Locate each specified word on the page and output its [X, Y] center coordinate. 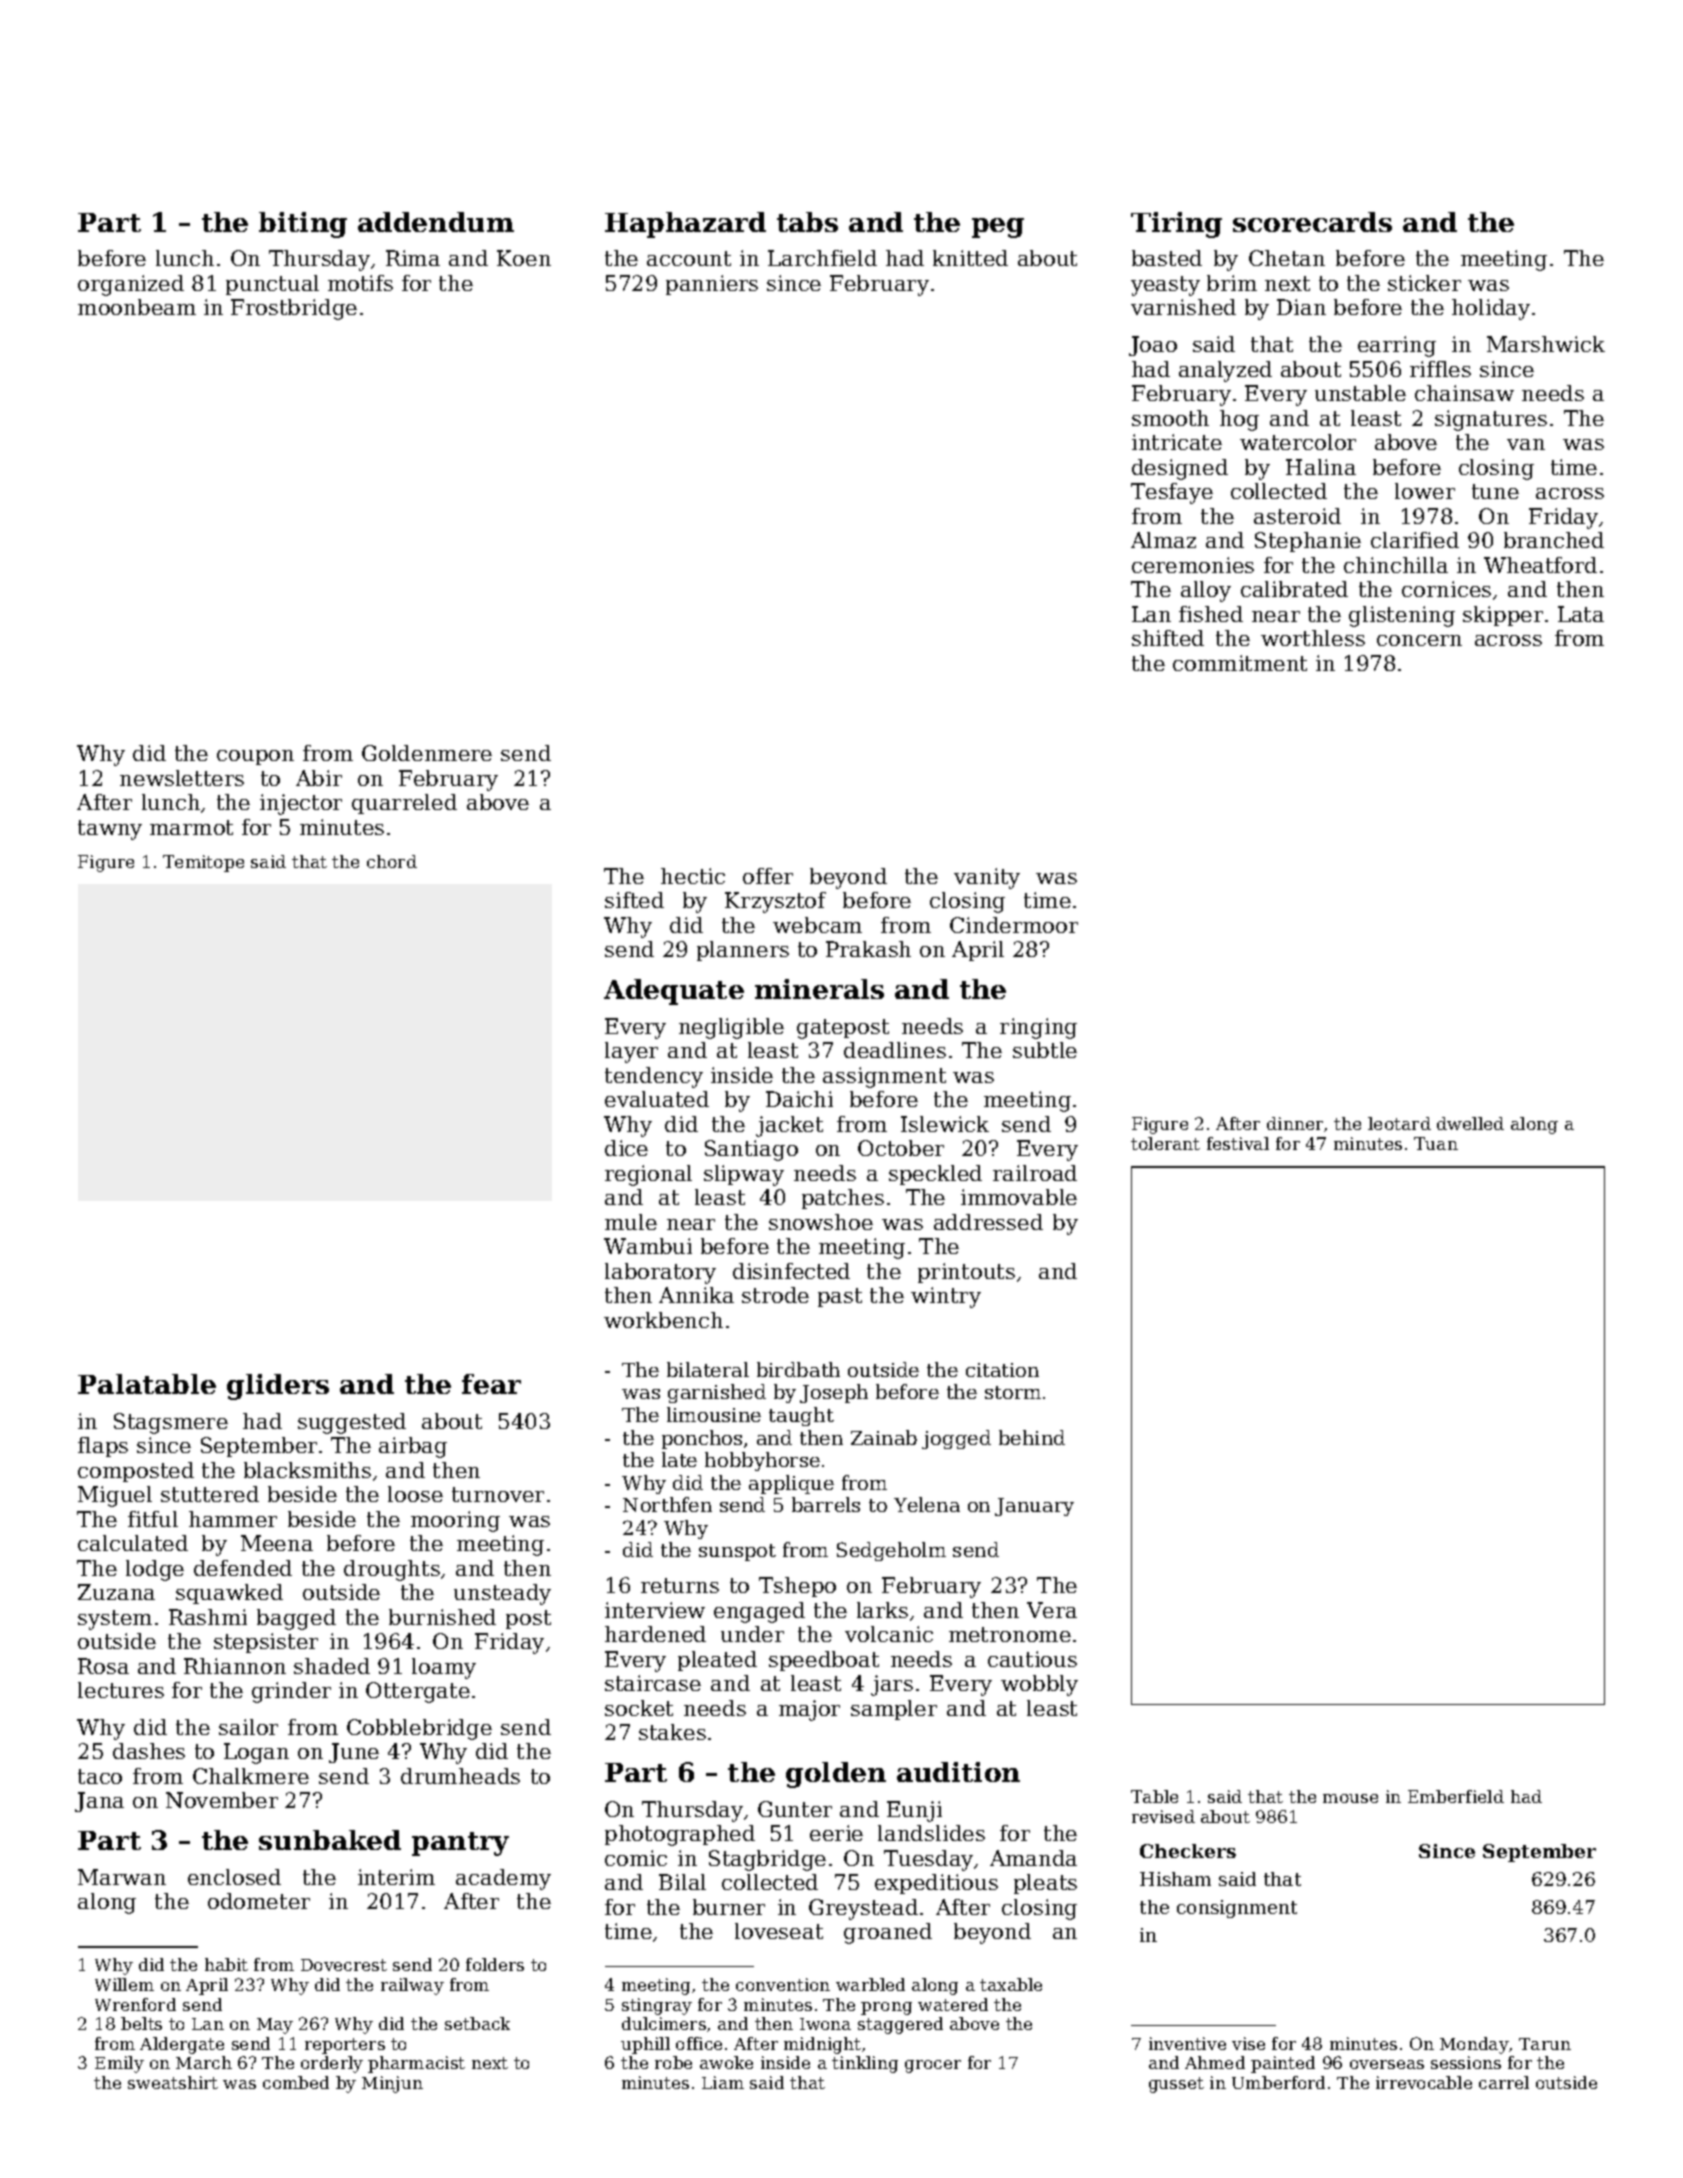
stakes [672, 1732]
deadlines [895, 1050]
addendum [436, 222]
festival [1238, 1143]
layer [631, 1052]
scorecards [1312, 222]
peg [998, 228]
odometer [259, 1901]
